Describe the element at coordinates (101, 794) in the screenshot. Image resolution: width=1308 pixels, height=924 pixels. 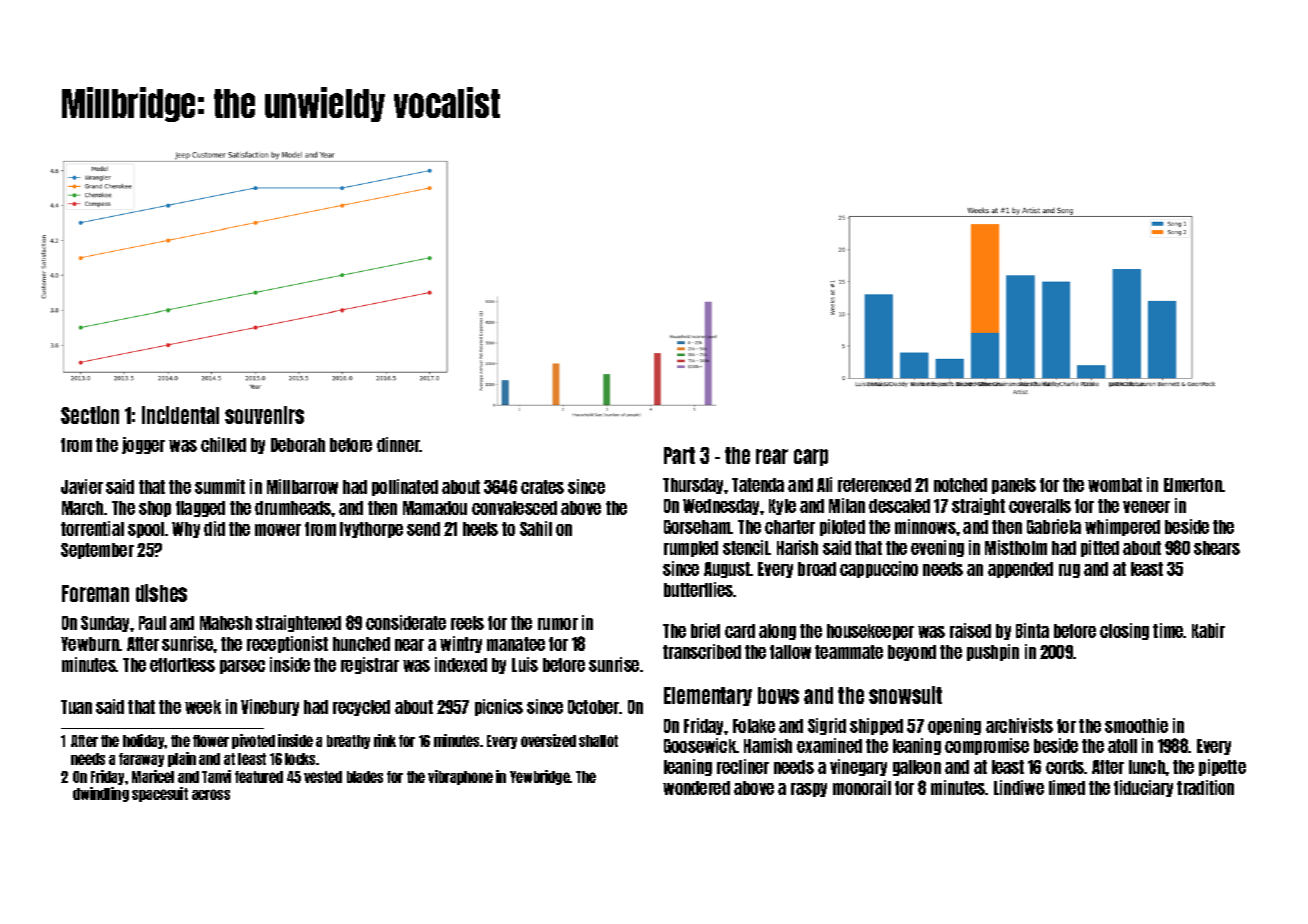
I see `dwindling` at that location.
